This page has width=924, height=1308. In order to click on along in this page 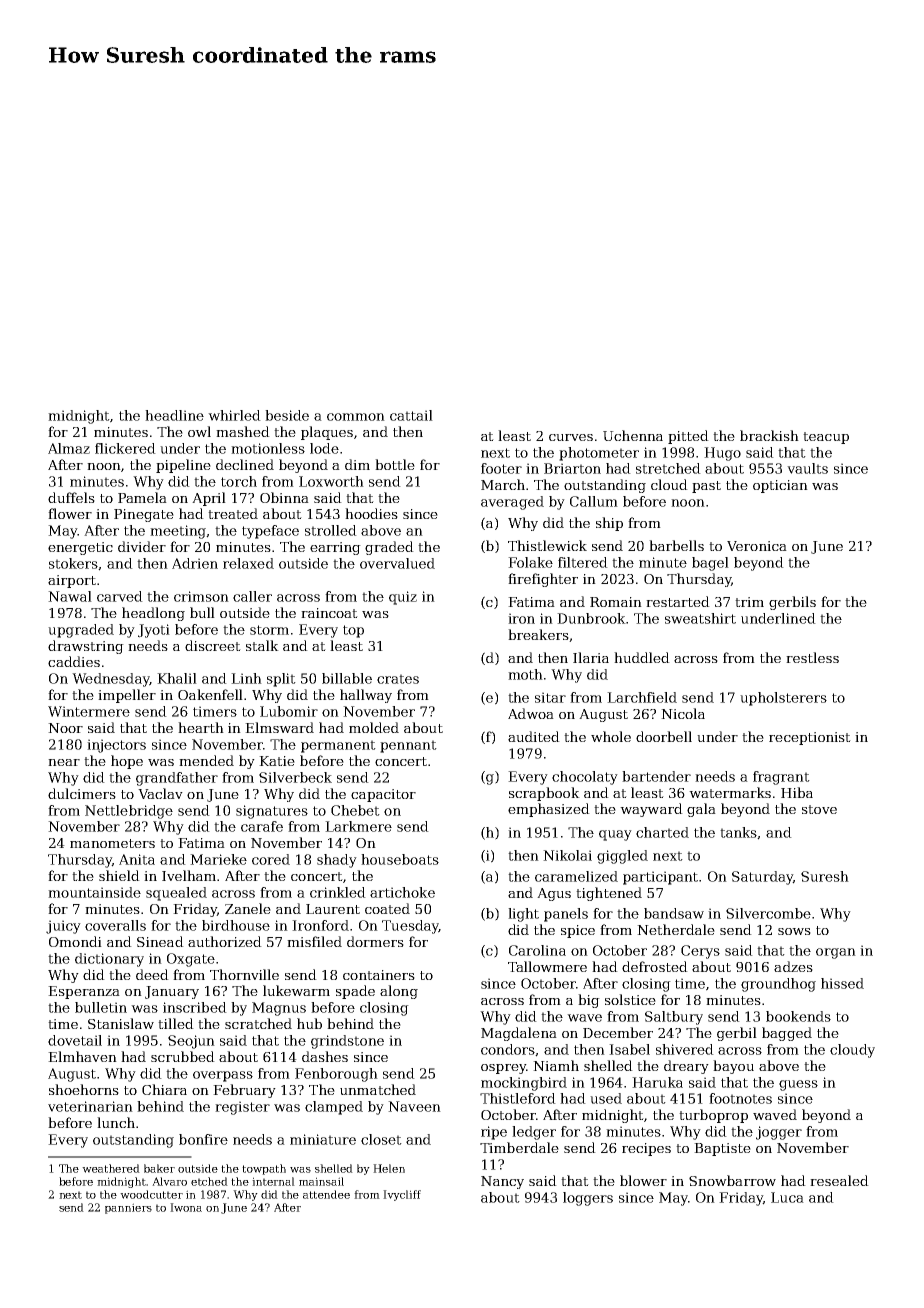, I will do `click(399, 992)`.
